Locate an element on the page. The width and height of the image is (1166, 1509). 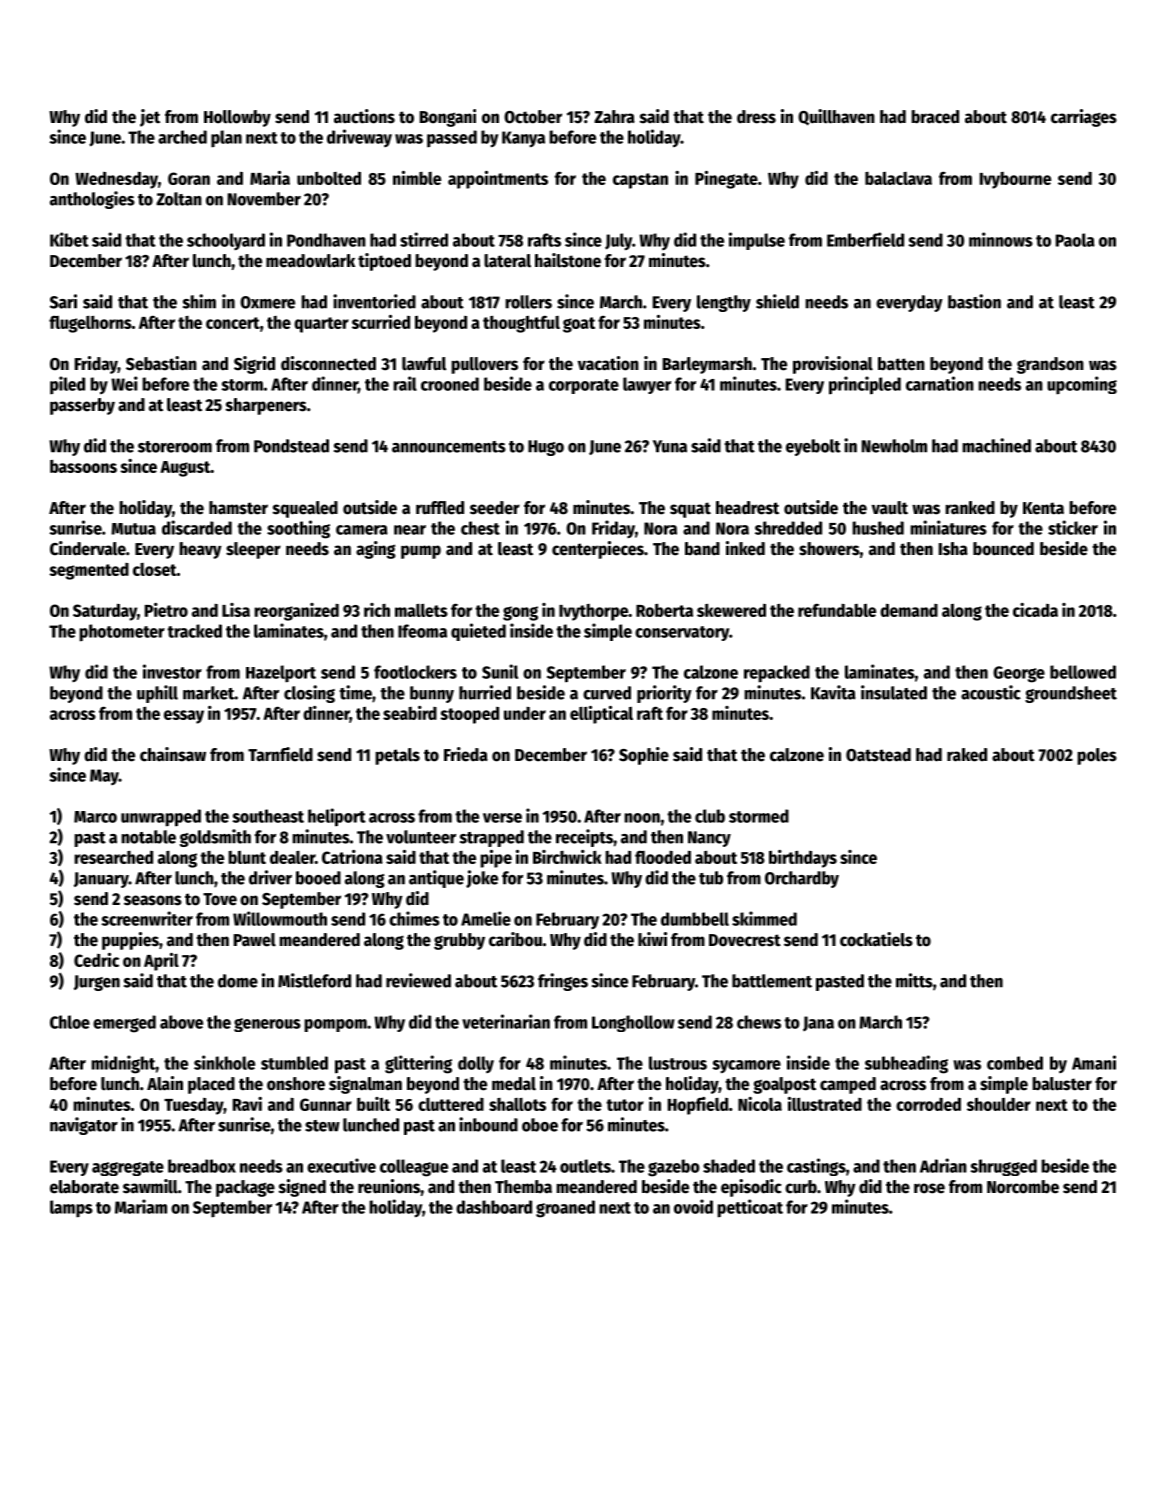
October is located at coordinates (533, 117).
